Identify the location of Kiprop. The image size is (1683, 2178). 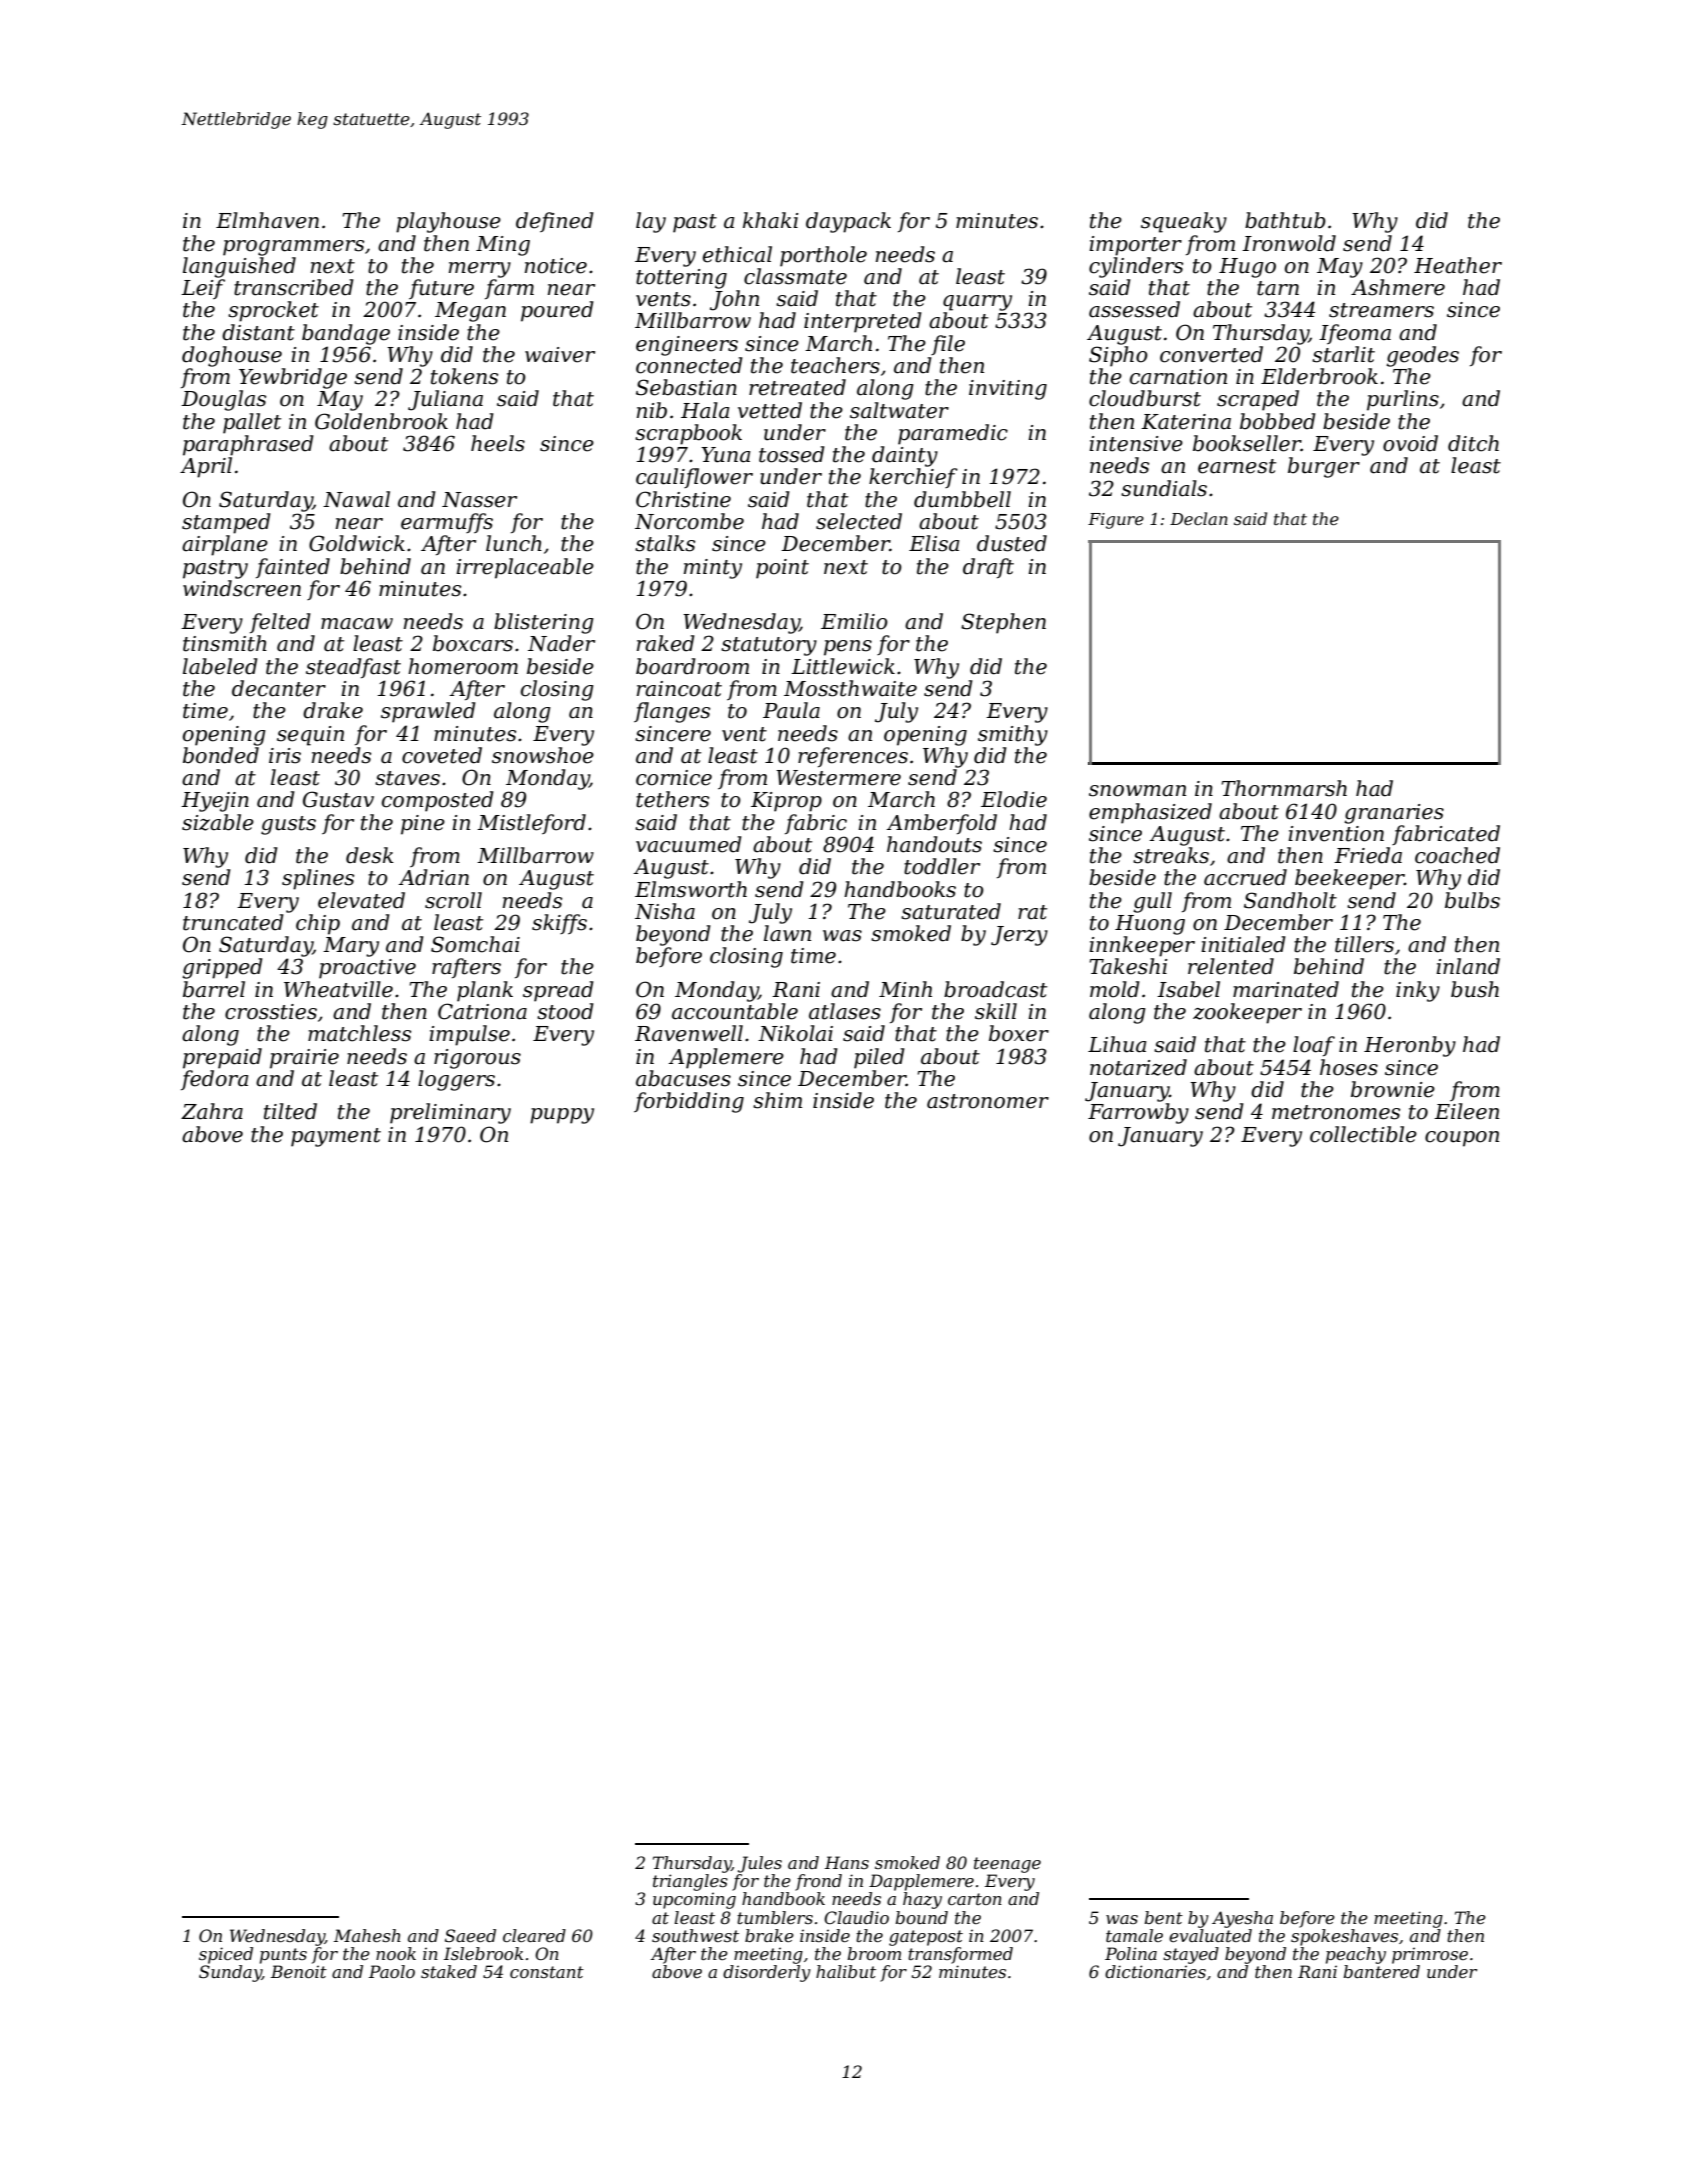
(786, 802).
